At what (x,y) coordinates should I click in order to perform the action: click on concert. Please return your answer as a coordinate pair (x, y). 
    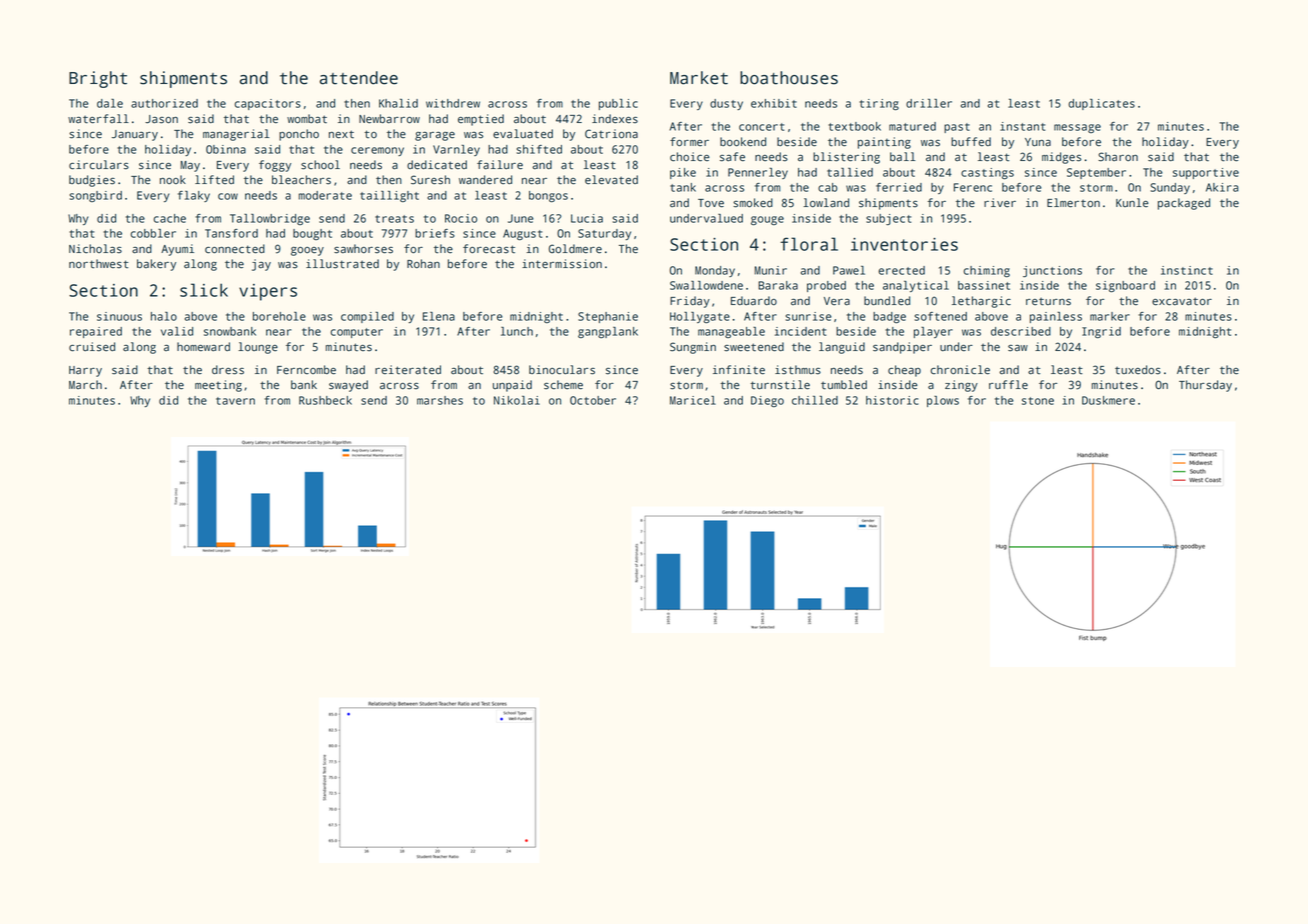
    Looking at the image, I should click on (761, 127).
